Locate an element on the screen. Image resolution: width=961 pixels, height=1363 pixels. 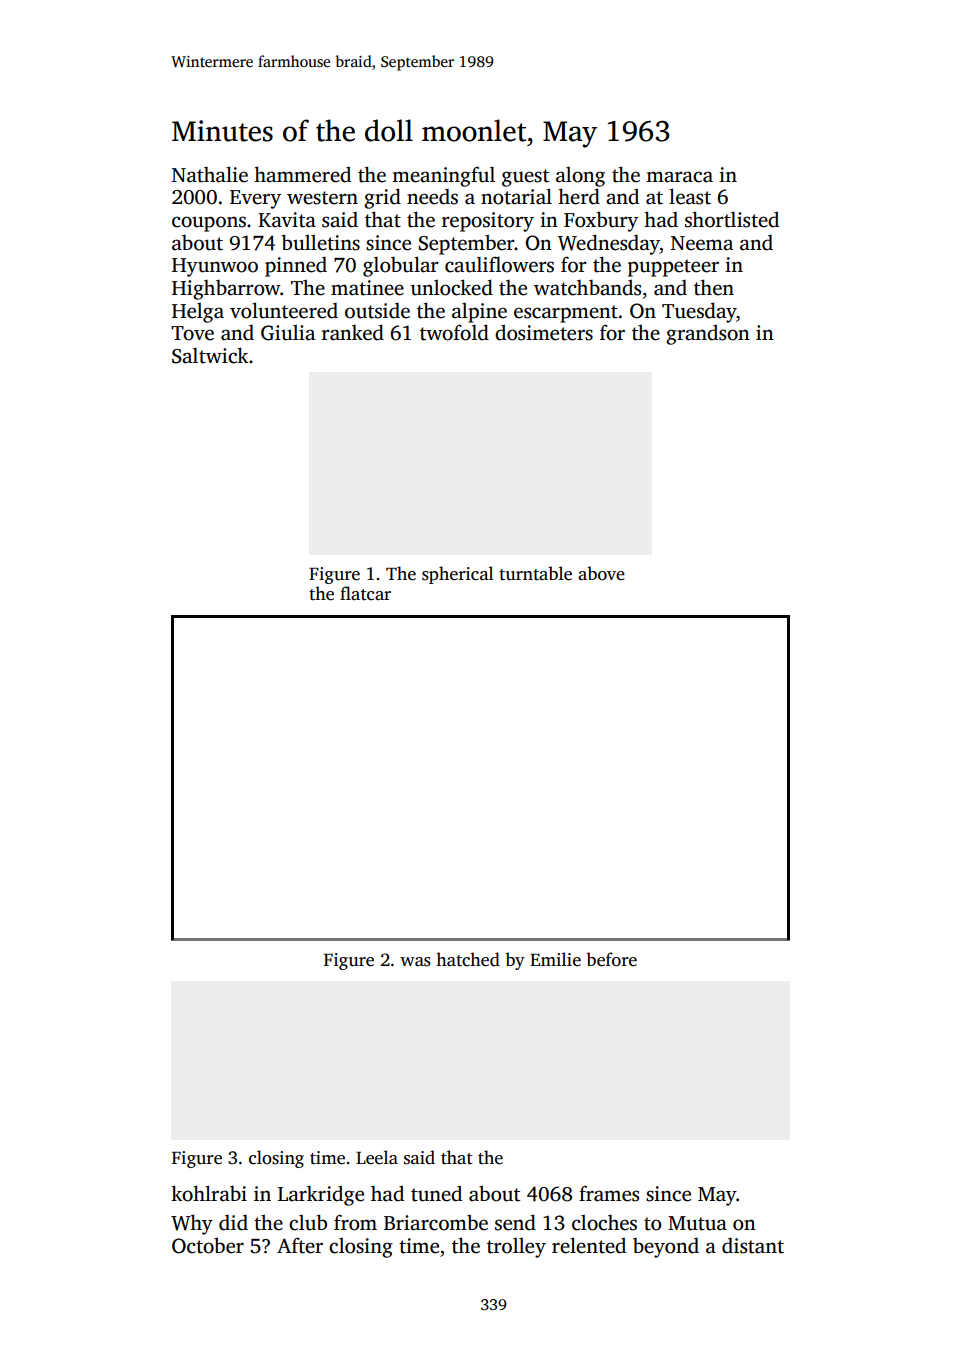
before is located at coordinates (611, 959).
